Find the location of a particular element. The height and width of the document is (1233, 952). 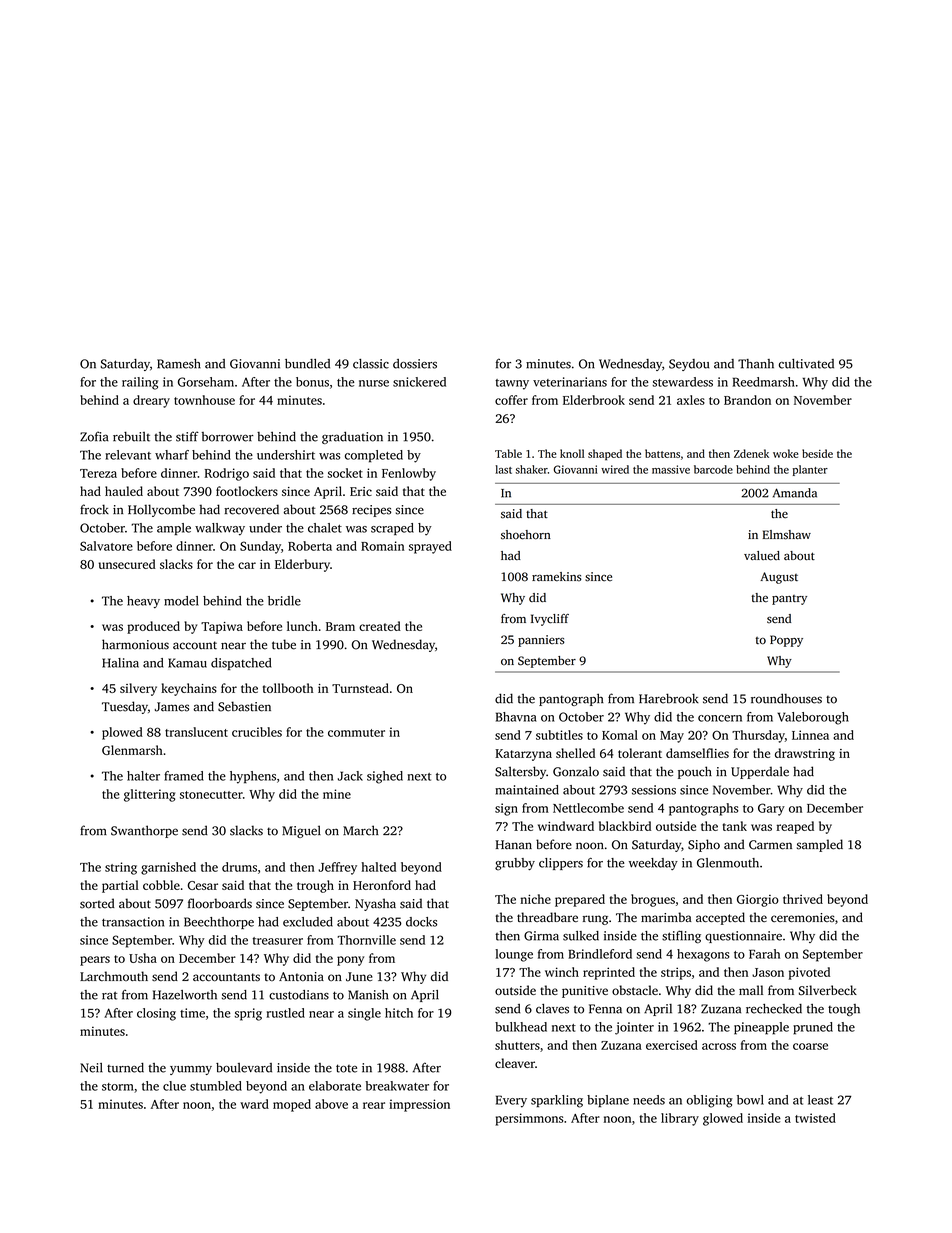

bundled is located at coordinates (307, 364).
